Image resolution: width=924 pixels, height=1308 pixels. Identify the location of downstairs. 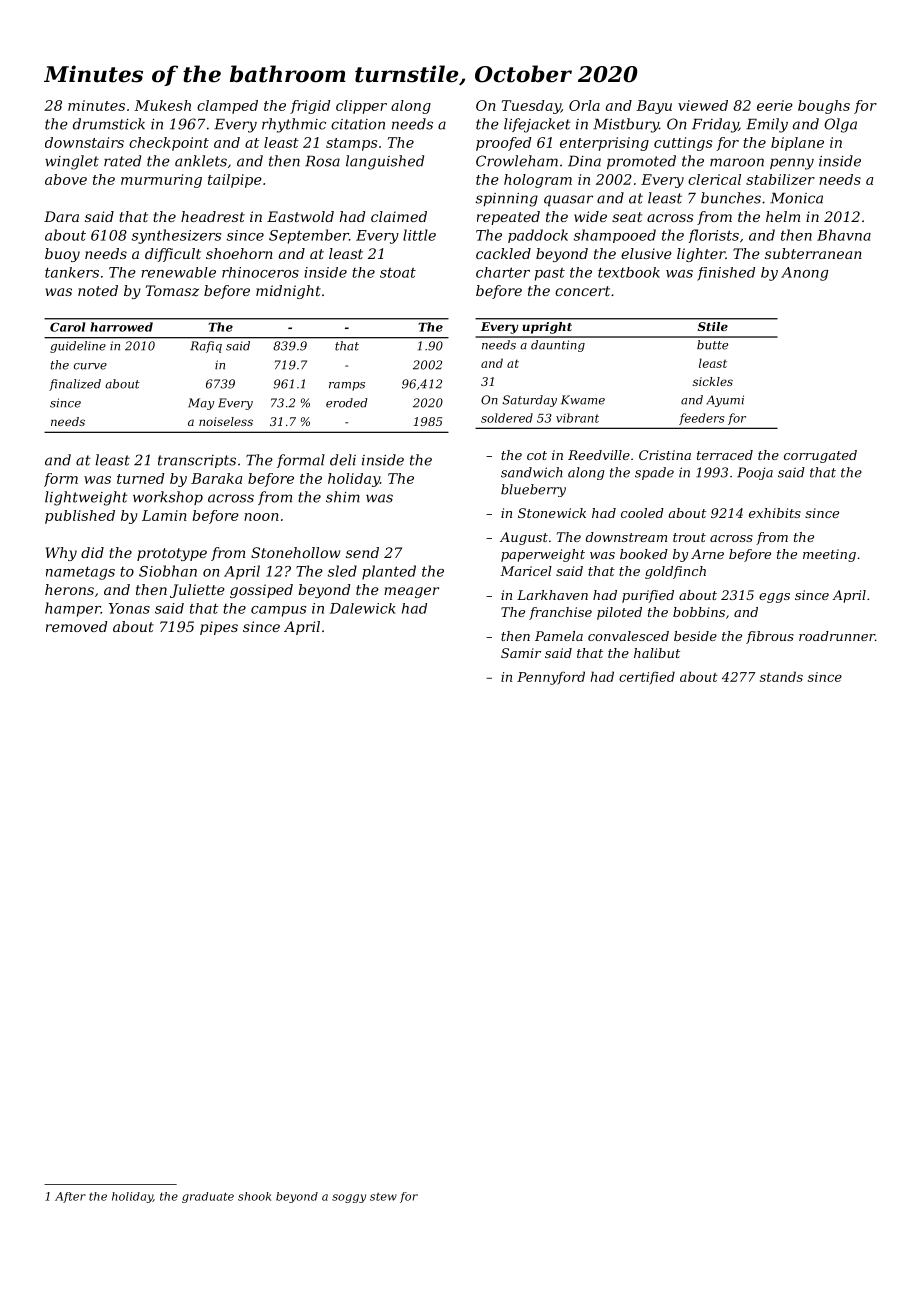
(84, 142).
